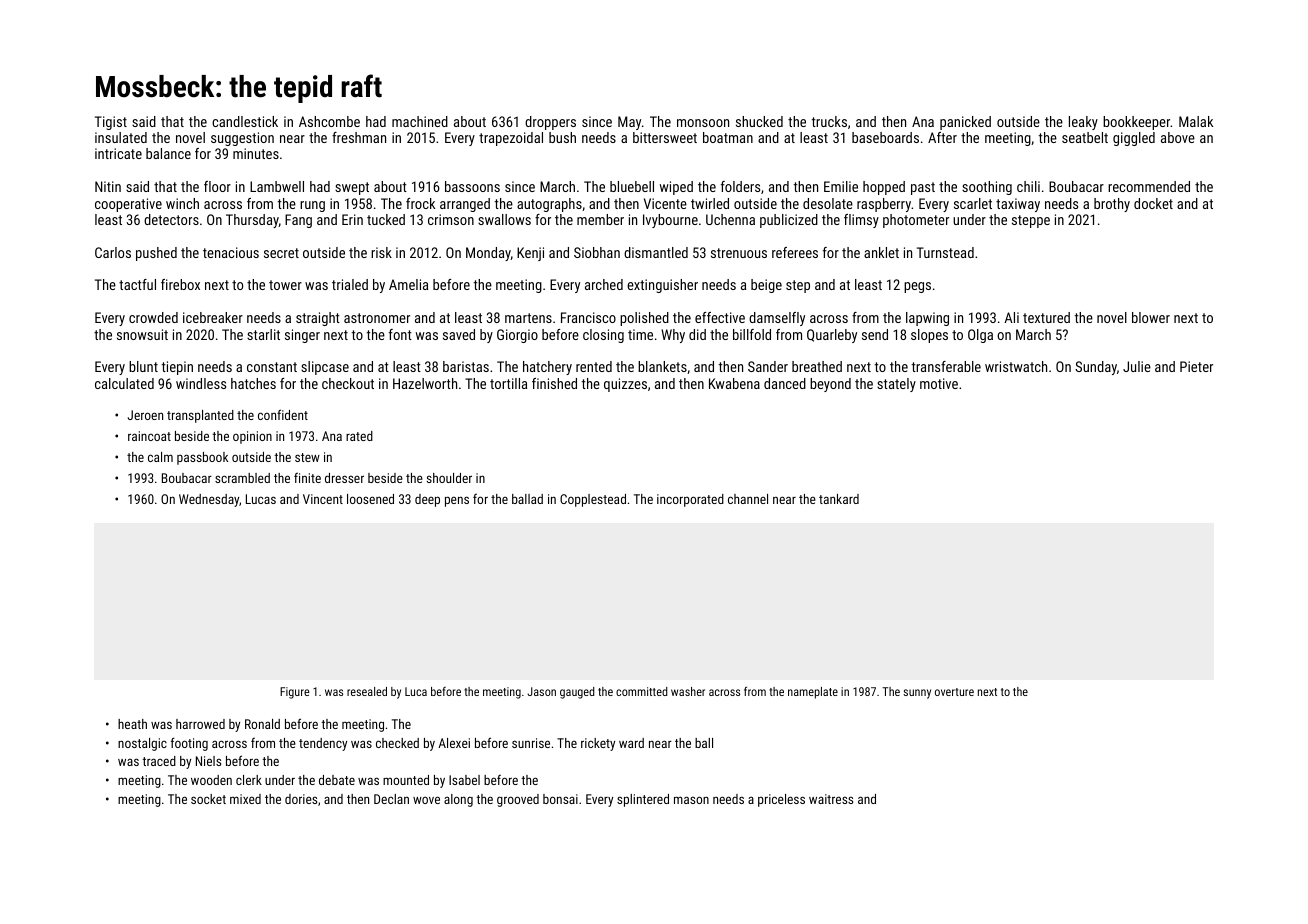 The height and width of the image is (924, 1308). What do you see at coordinates (785, 383) in the image?
I see `danced` at bounding box center [785, 383].
